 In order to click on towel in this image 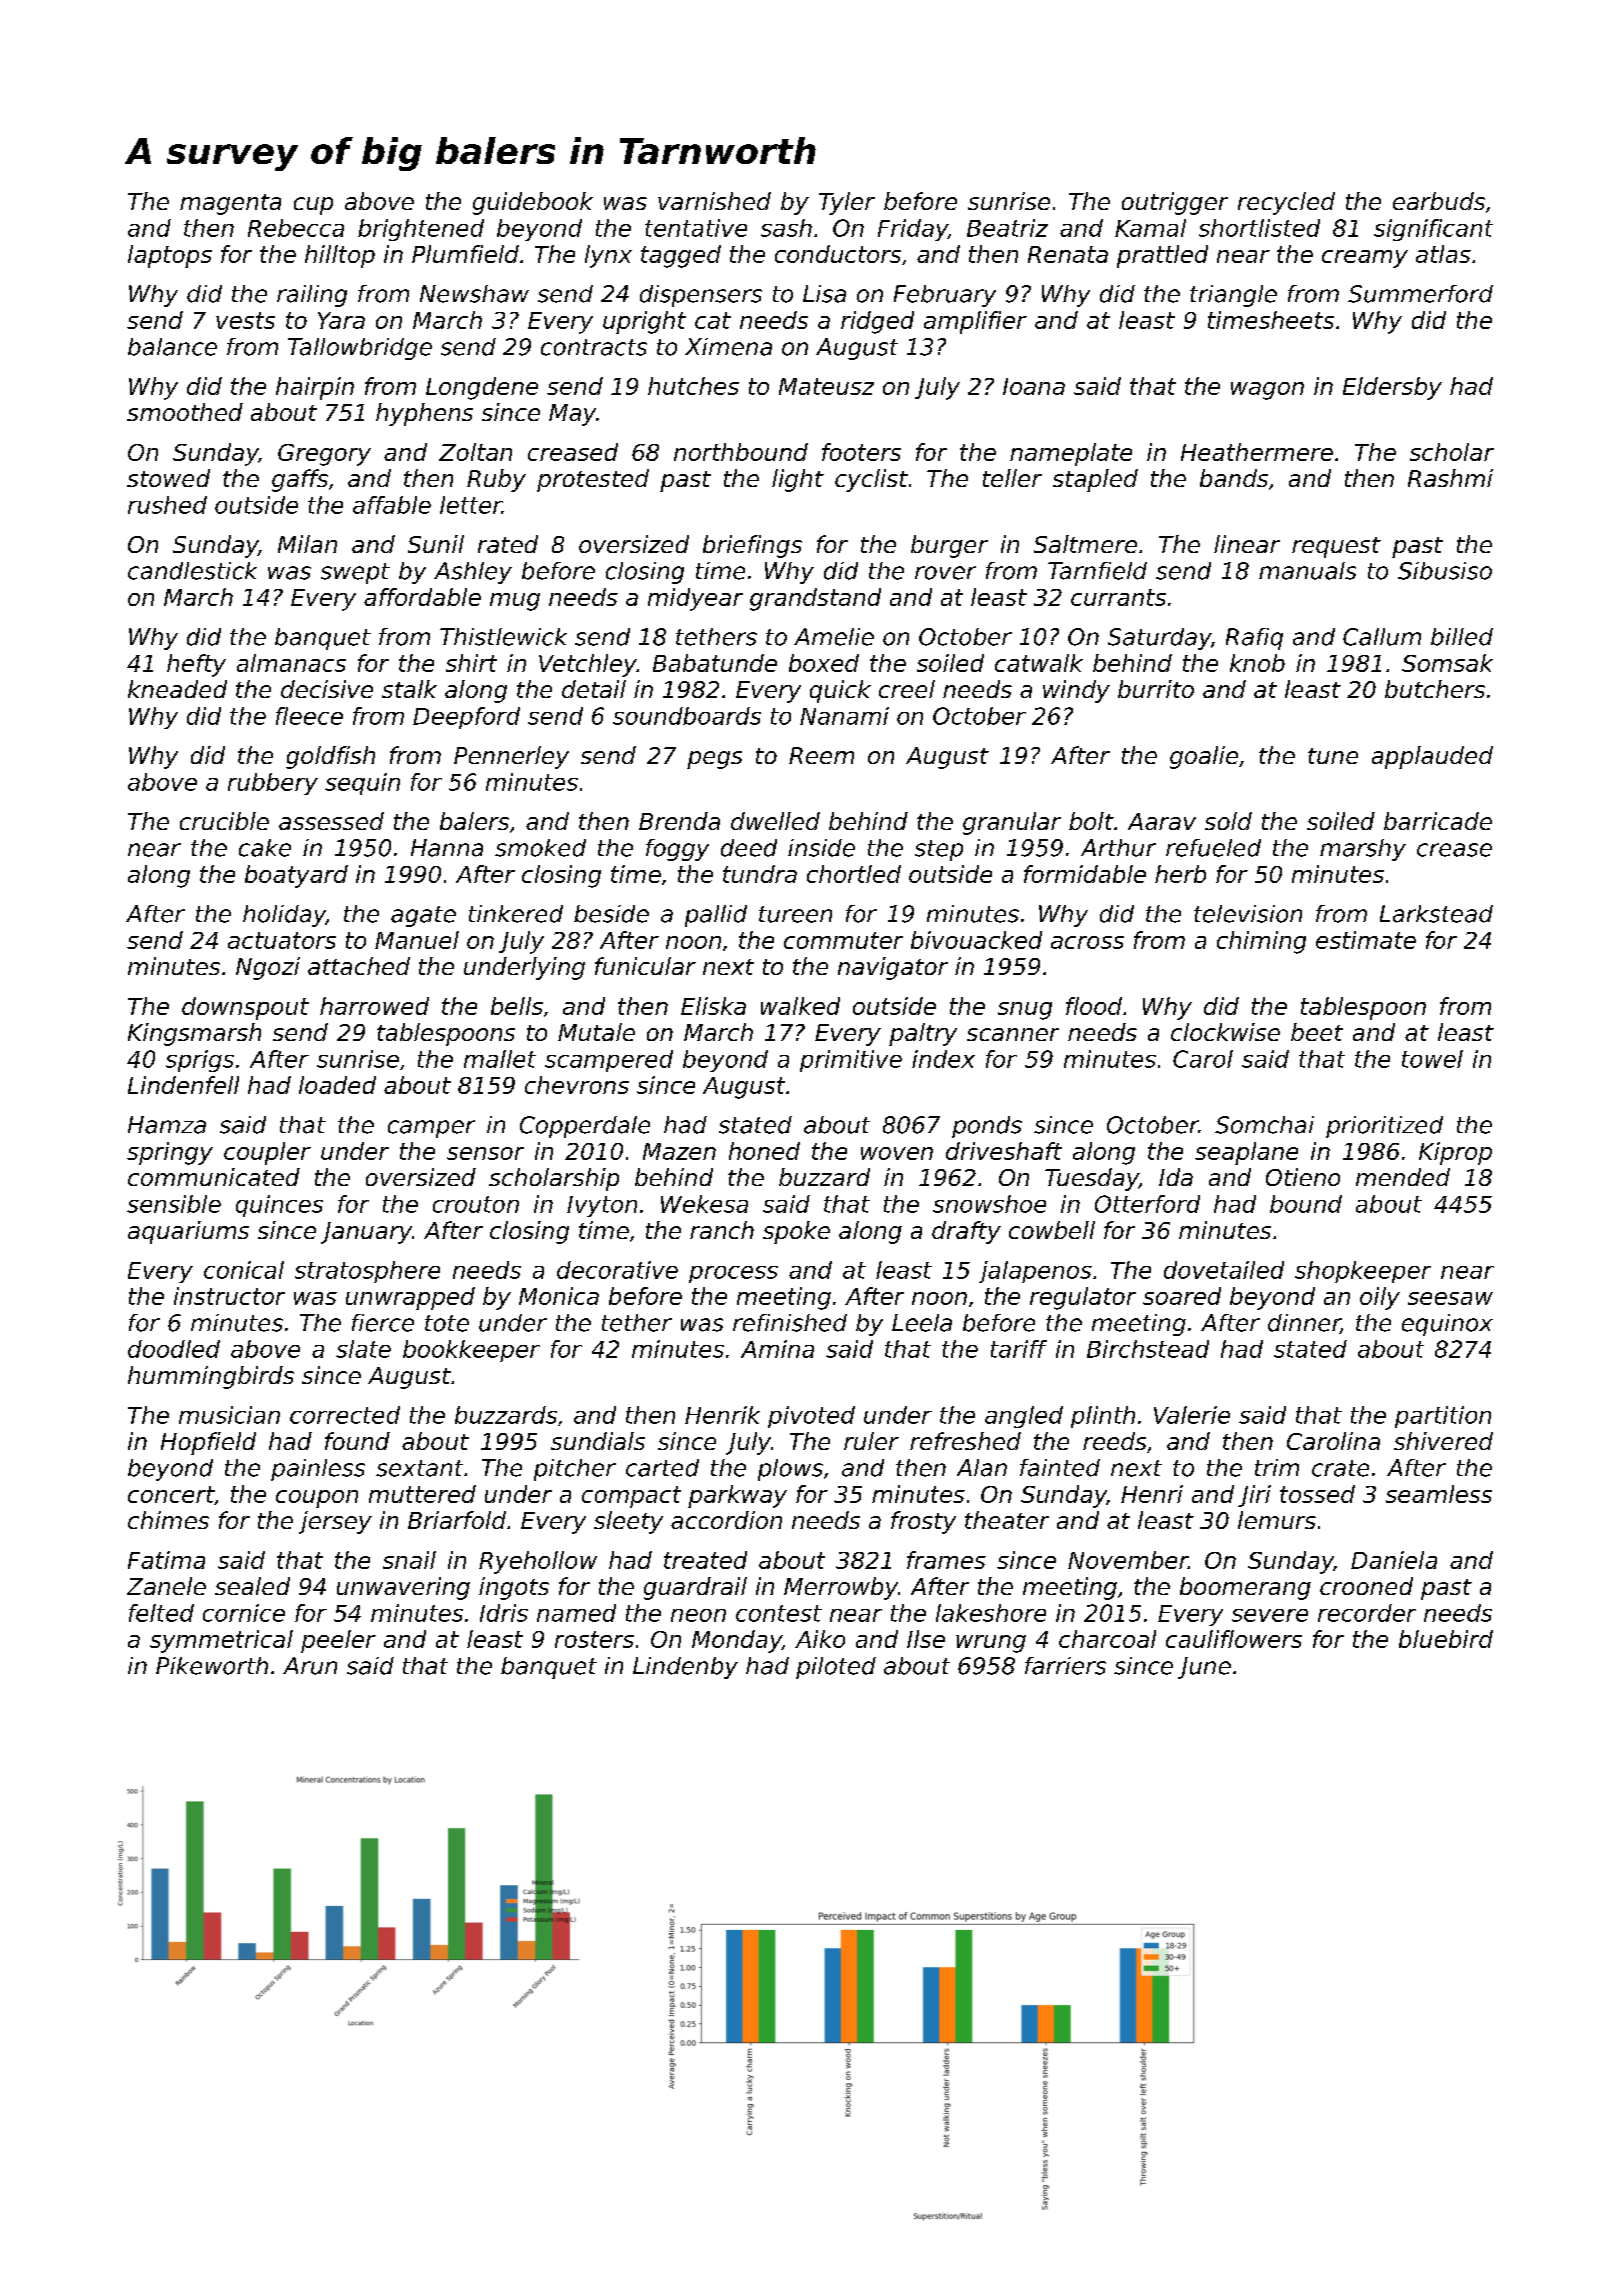, I will do `click(1432, 1059)`.
